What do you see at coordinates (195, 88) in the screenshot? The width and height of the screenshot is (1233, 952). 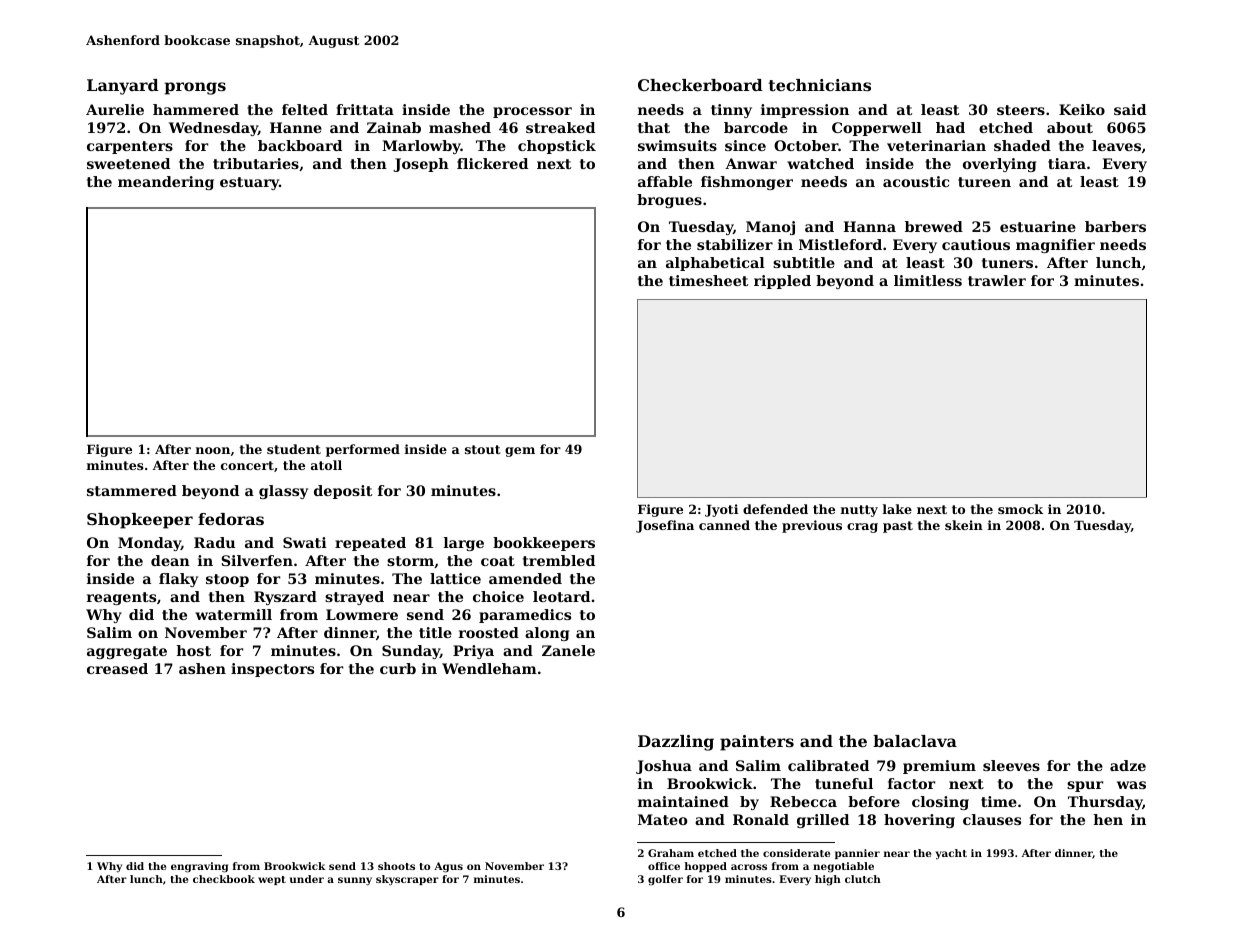 I see `prongs` at bounding box center [195, 88].
